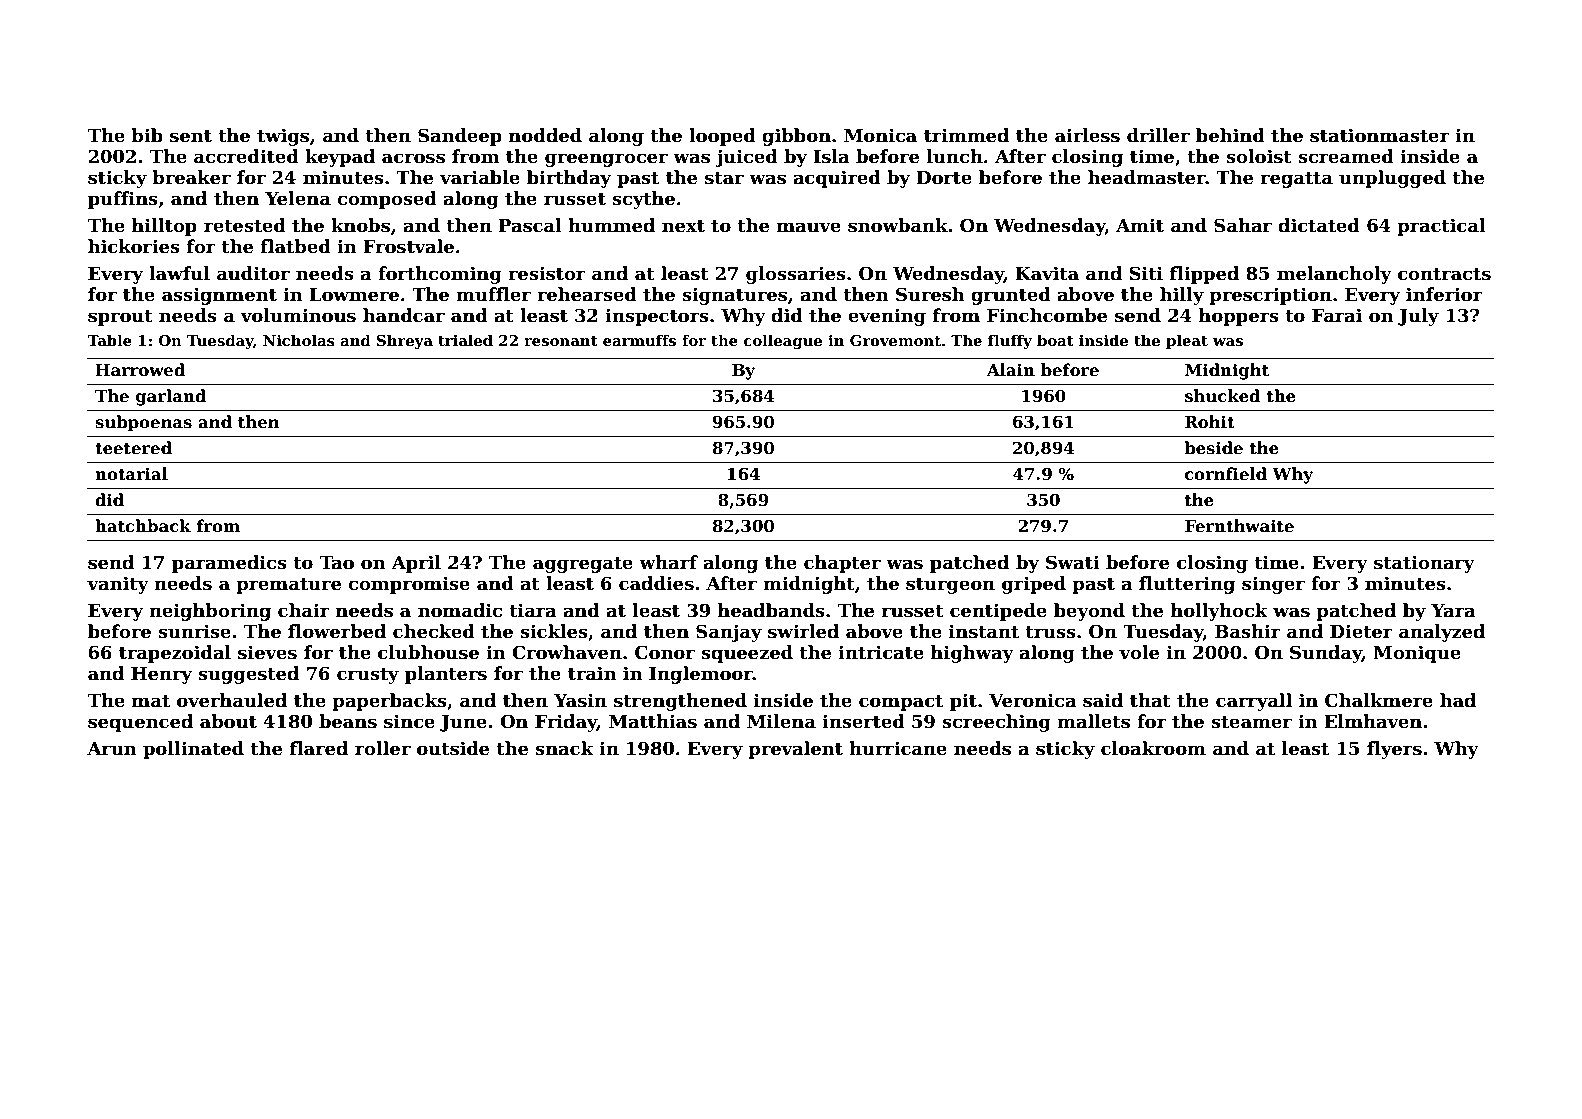  I want to click on Isla, so click(831, 156).
